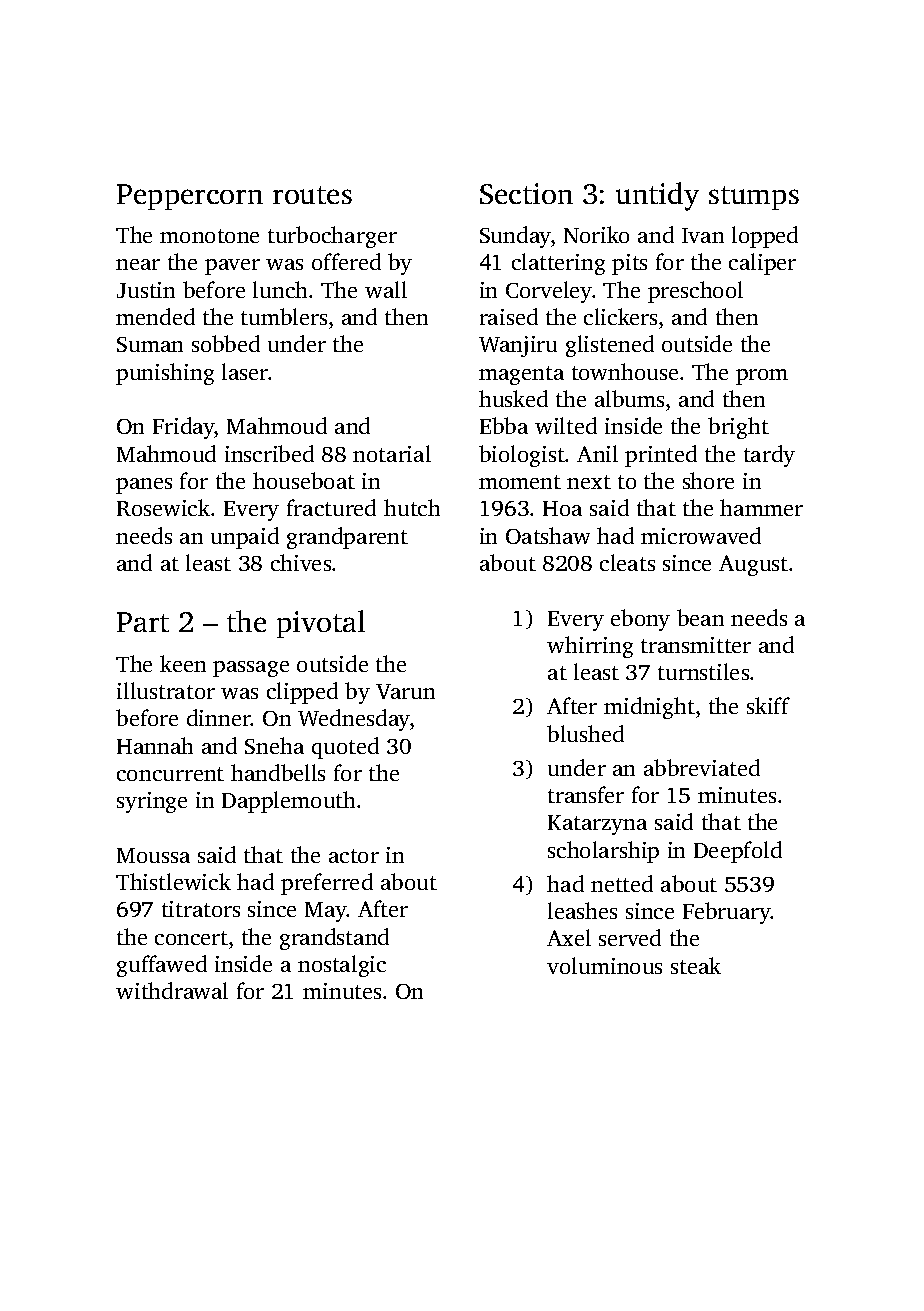 The height and width of the screenshot is (1311, 924). I want to click on tumblers, so click(284, 316).
